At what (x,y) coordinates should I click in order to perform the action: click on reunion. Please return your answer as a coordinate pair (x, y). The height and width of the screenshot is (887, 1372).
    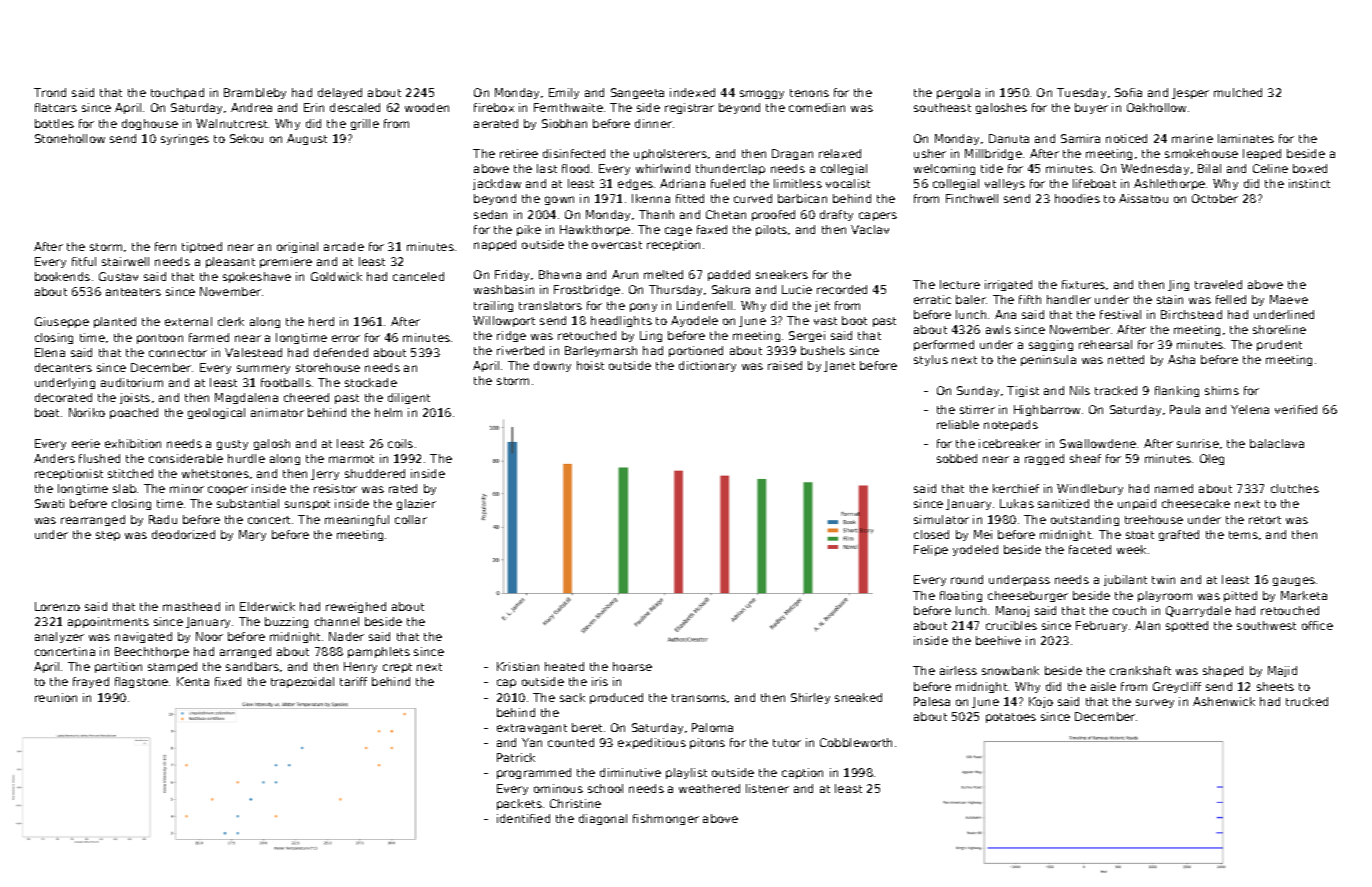
    Looking at the image, I should click on (56, 697).
